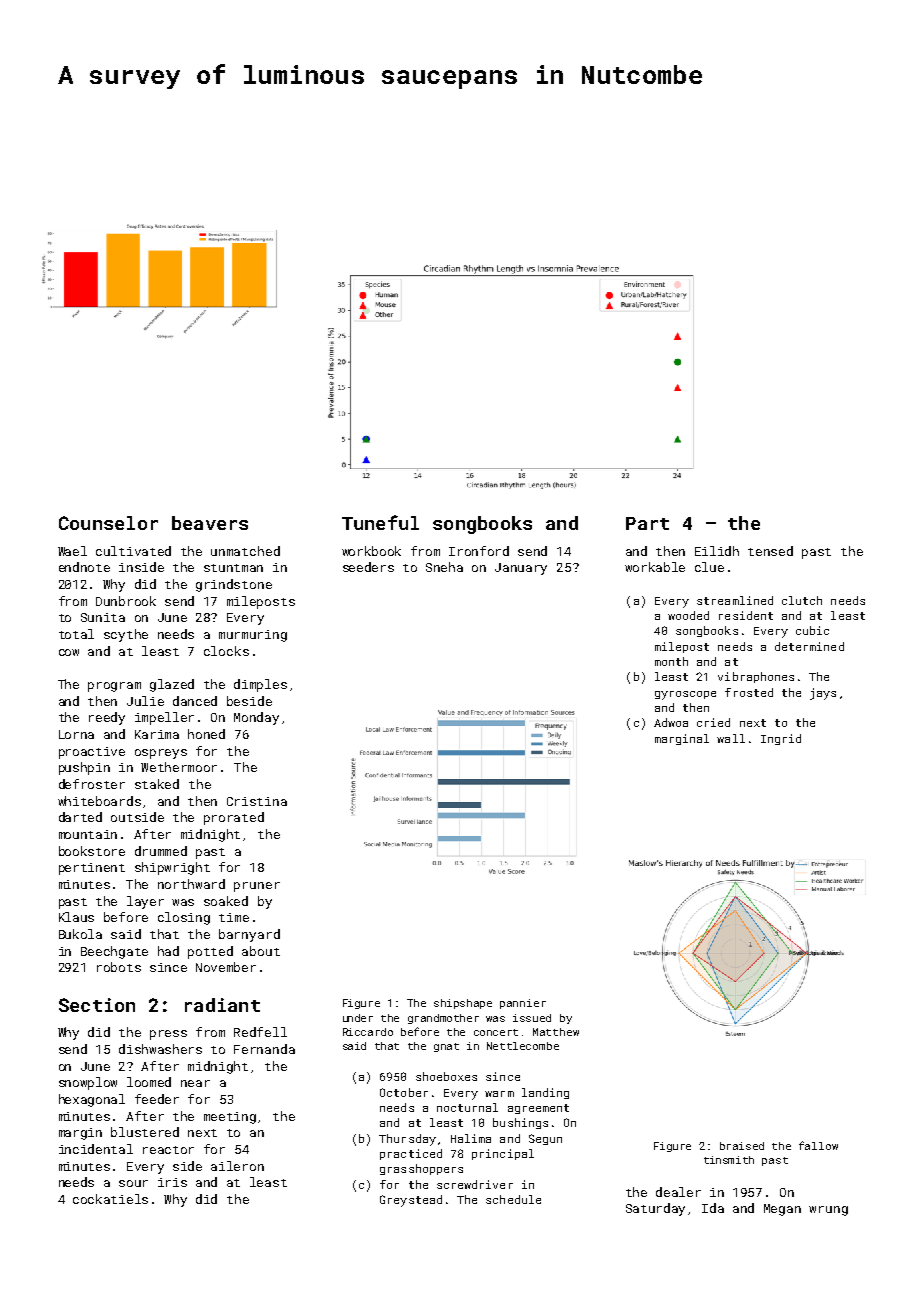 This screenshot has width=924, height=1308. What do you see at coordinates (818, 1145) in the screenshot?
I see `fallow` at bounding box center [818, 1145].
